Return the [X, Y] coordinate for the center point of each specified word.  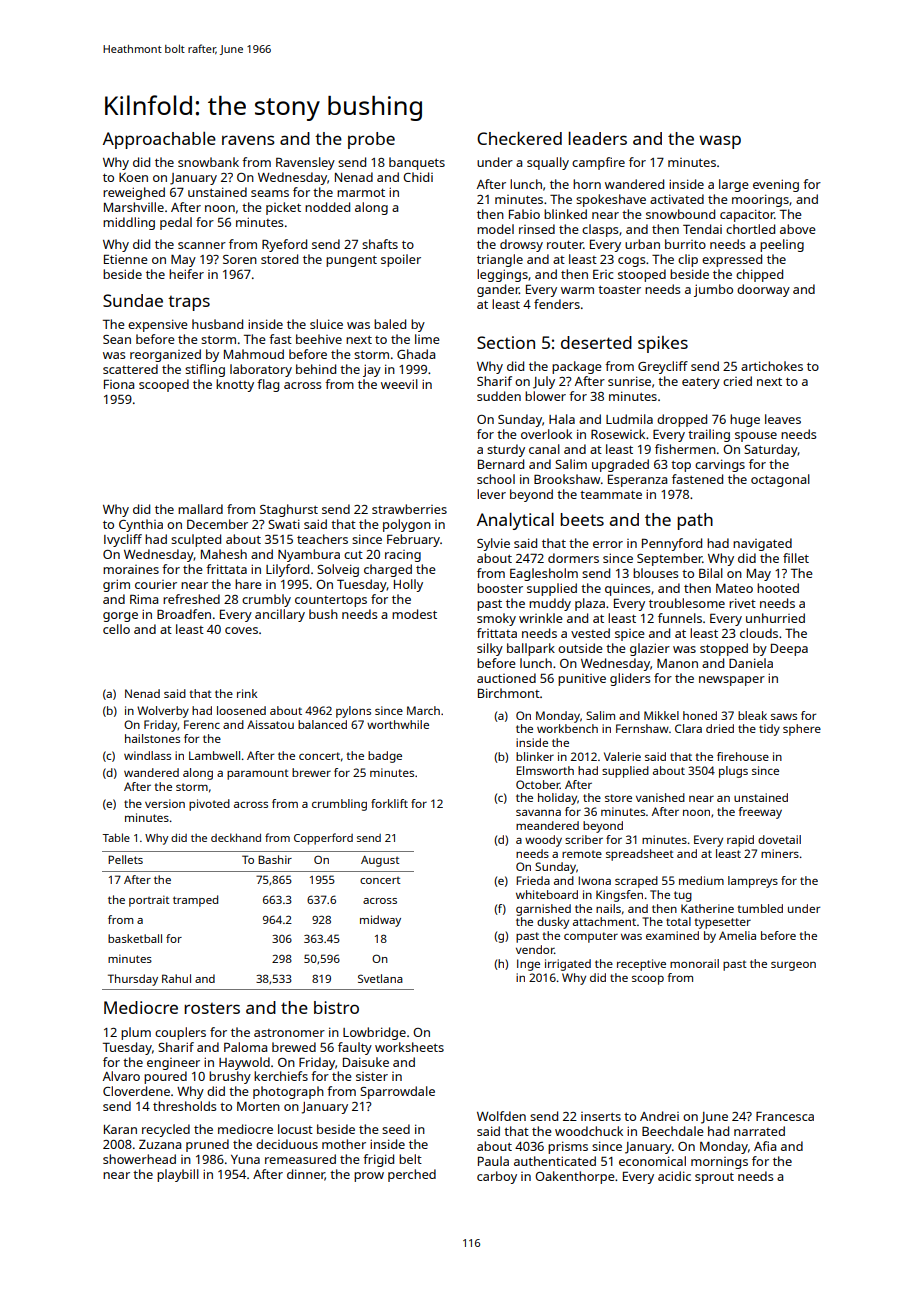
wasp [720, 142]
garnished [543, 910]
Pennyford [672, 544]
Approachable [159, 140]
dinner [306, 1175]
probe [371, 140]
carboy [497, 1177]
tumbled [760, 908]
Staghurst [289, 510]
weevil [399, 384]
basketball [135, 938]
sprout [714, 1178]
